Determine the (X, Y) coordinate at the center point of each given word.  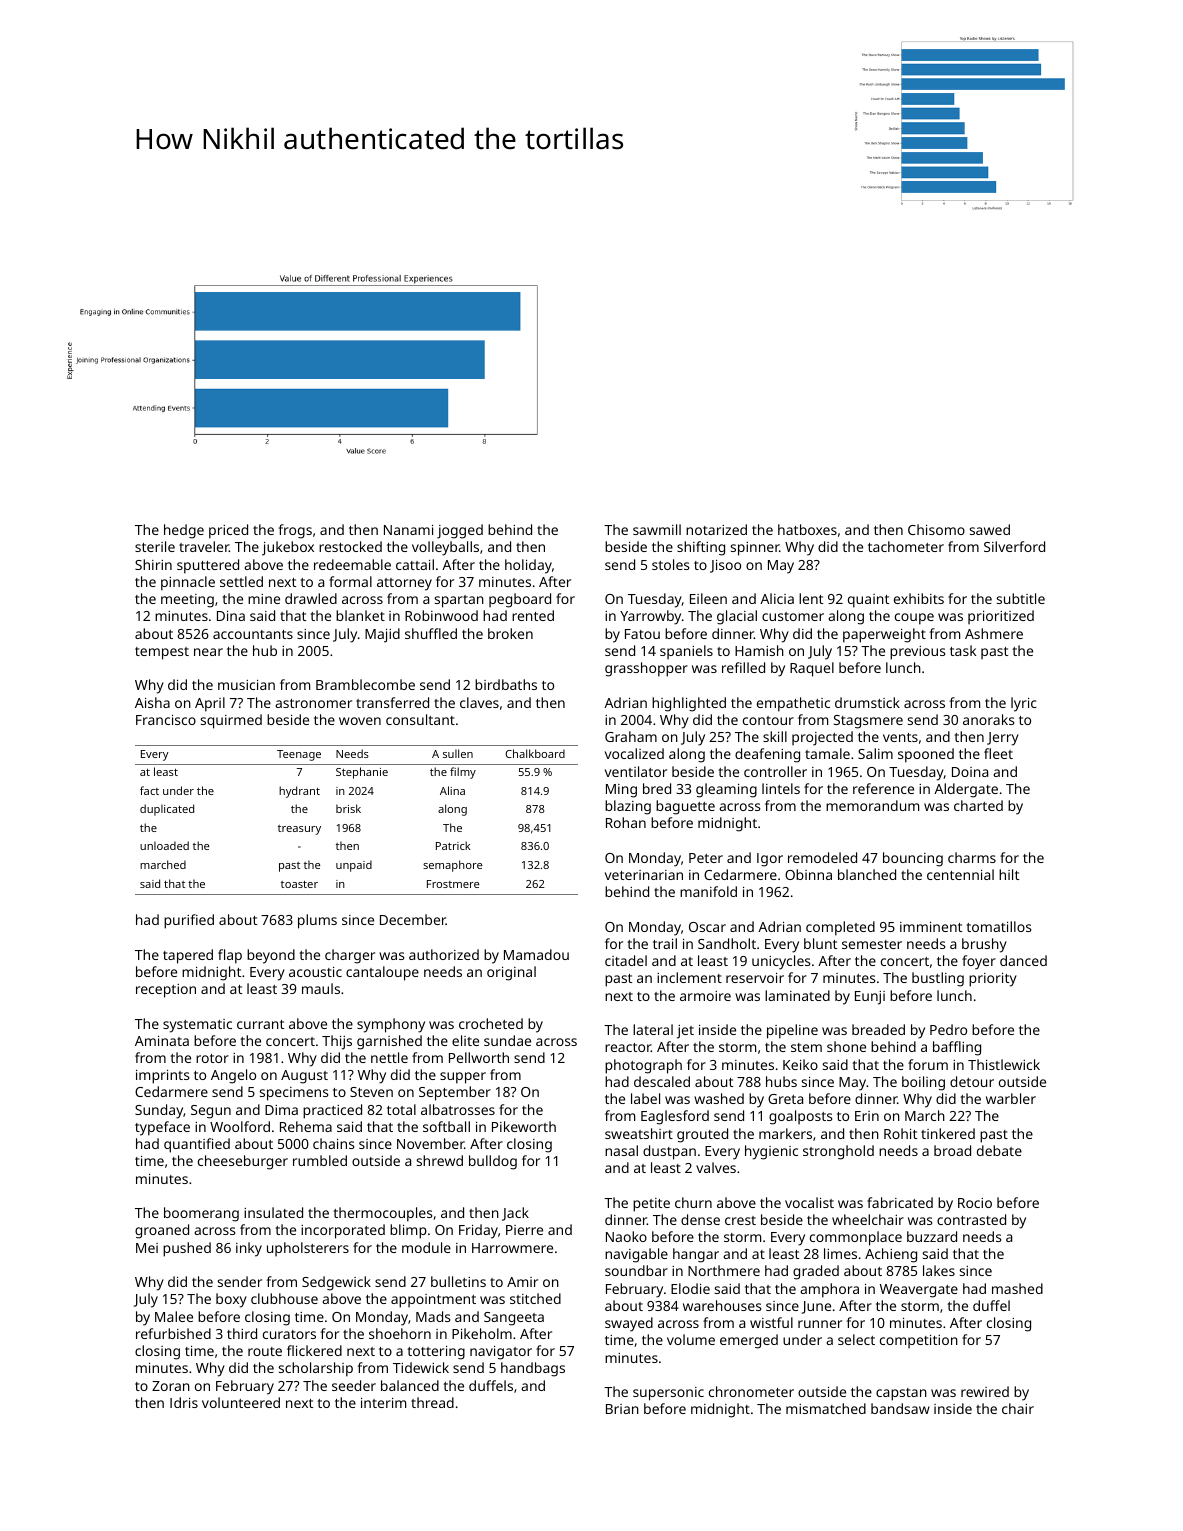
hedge (184, 531)
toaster (299, 884)
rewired (985, 1391)
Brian (622, 1409)
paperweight (884, 635)
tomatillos (999, 926)
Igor (770, 860)
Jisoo (725, 566)
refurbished (173, 1333)
